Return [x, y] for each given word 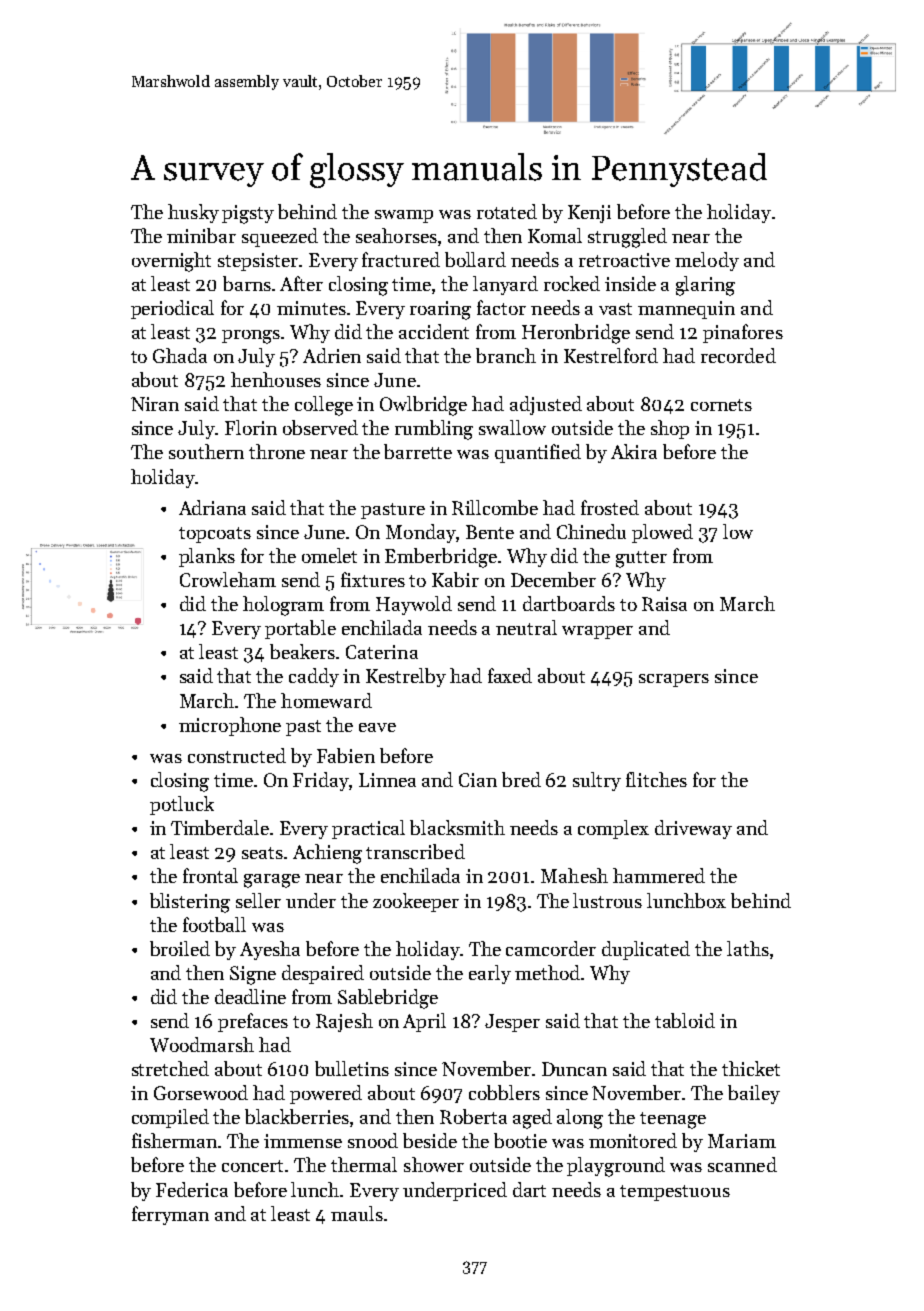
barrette [418, 451]
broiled [180, 948]
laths [748, 948]
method [547, 972]
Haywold [414, 605]
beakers [302, 651]
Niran [155, 404]
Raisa [664, 604]
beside [430, 1140]
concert [252, 1166]
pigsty [248, 214]
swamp [404, 216]
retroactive [624, 260]
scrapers [674, 680]
